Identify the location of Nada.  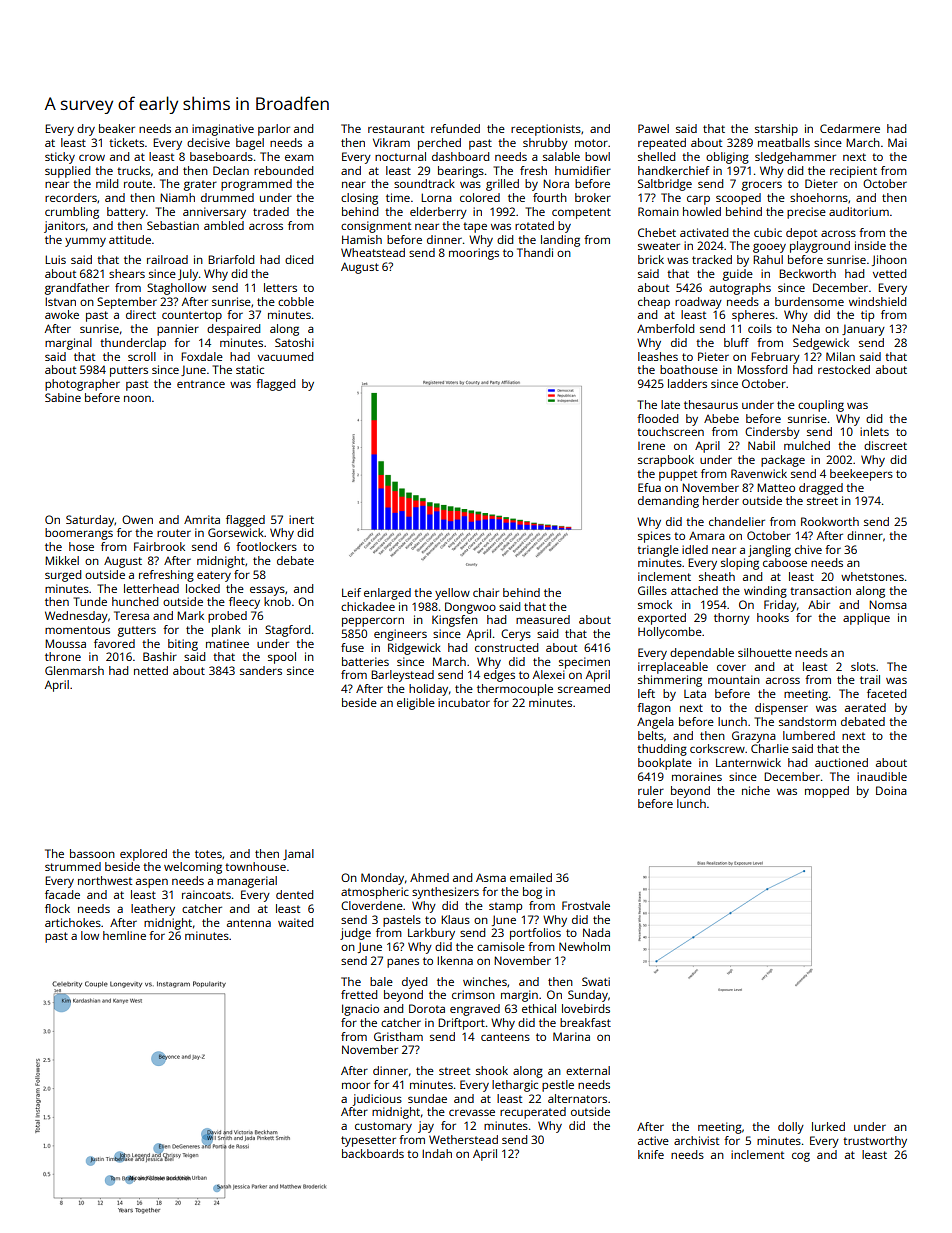
(596, 932).
